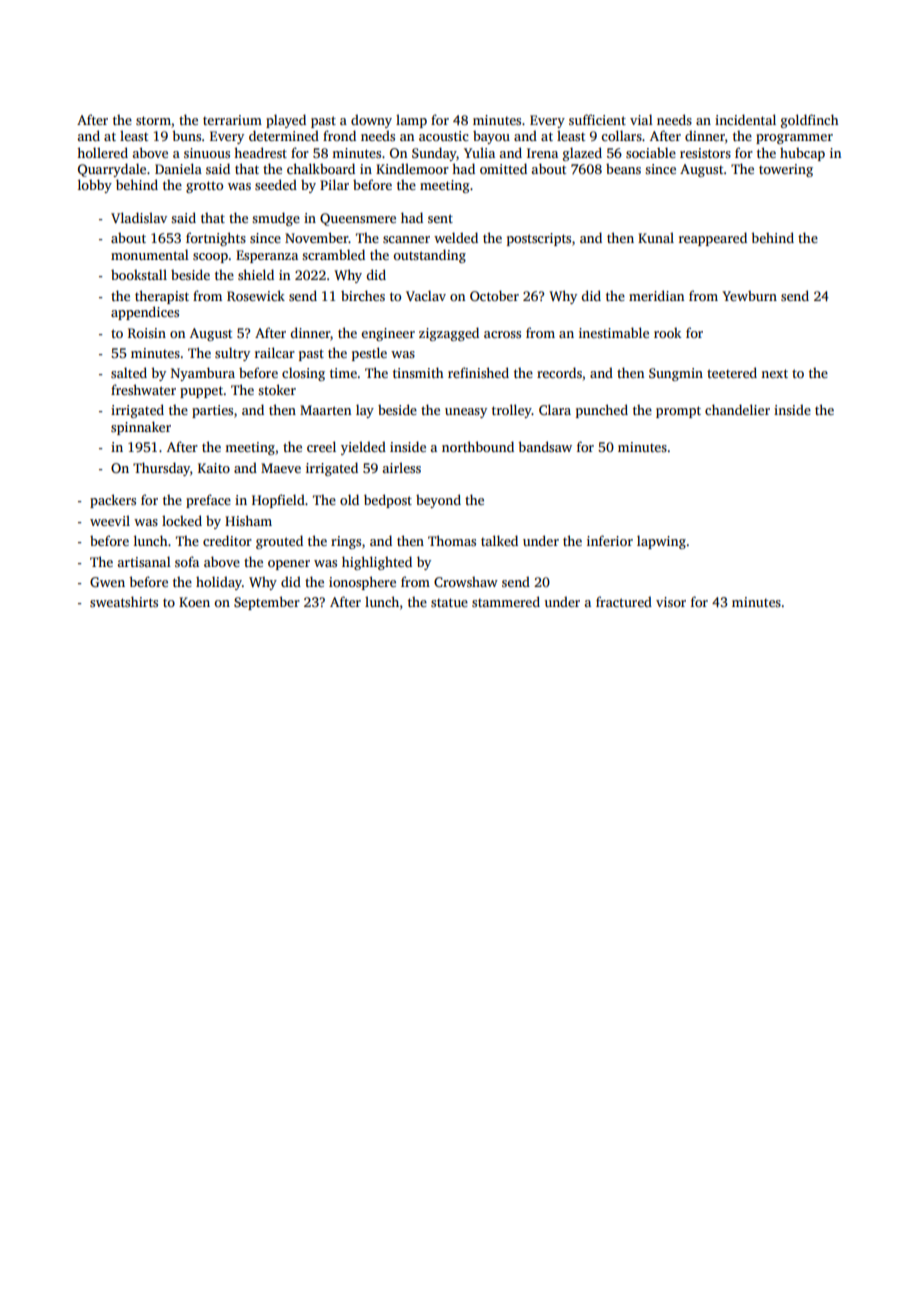 This screenshot has width=924, height=1308. Describe the element at coordinates (671, 602) in the screenshot. I see `visor` at that location.
